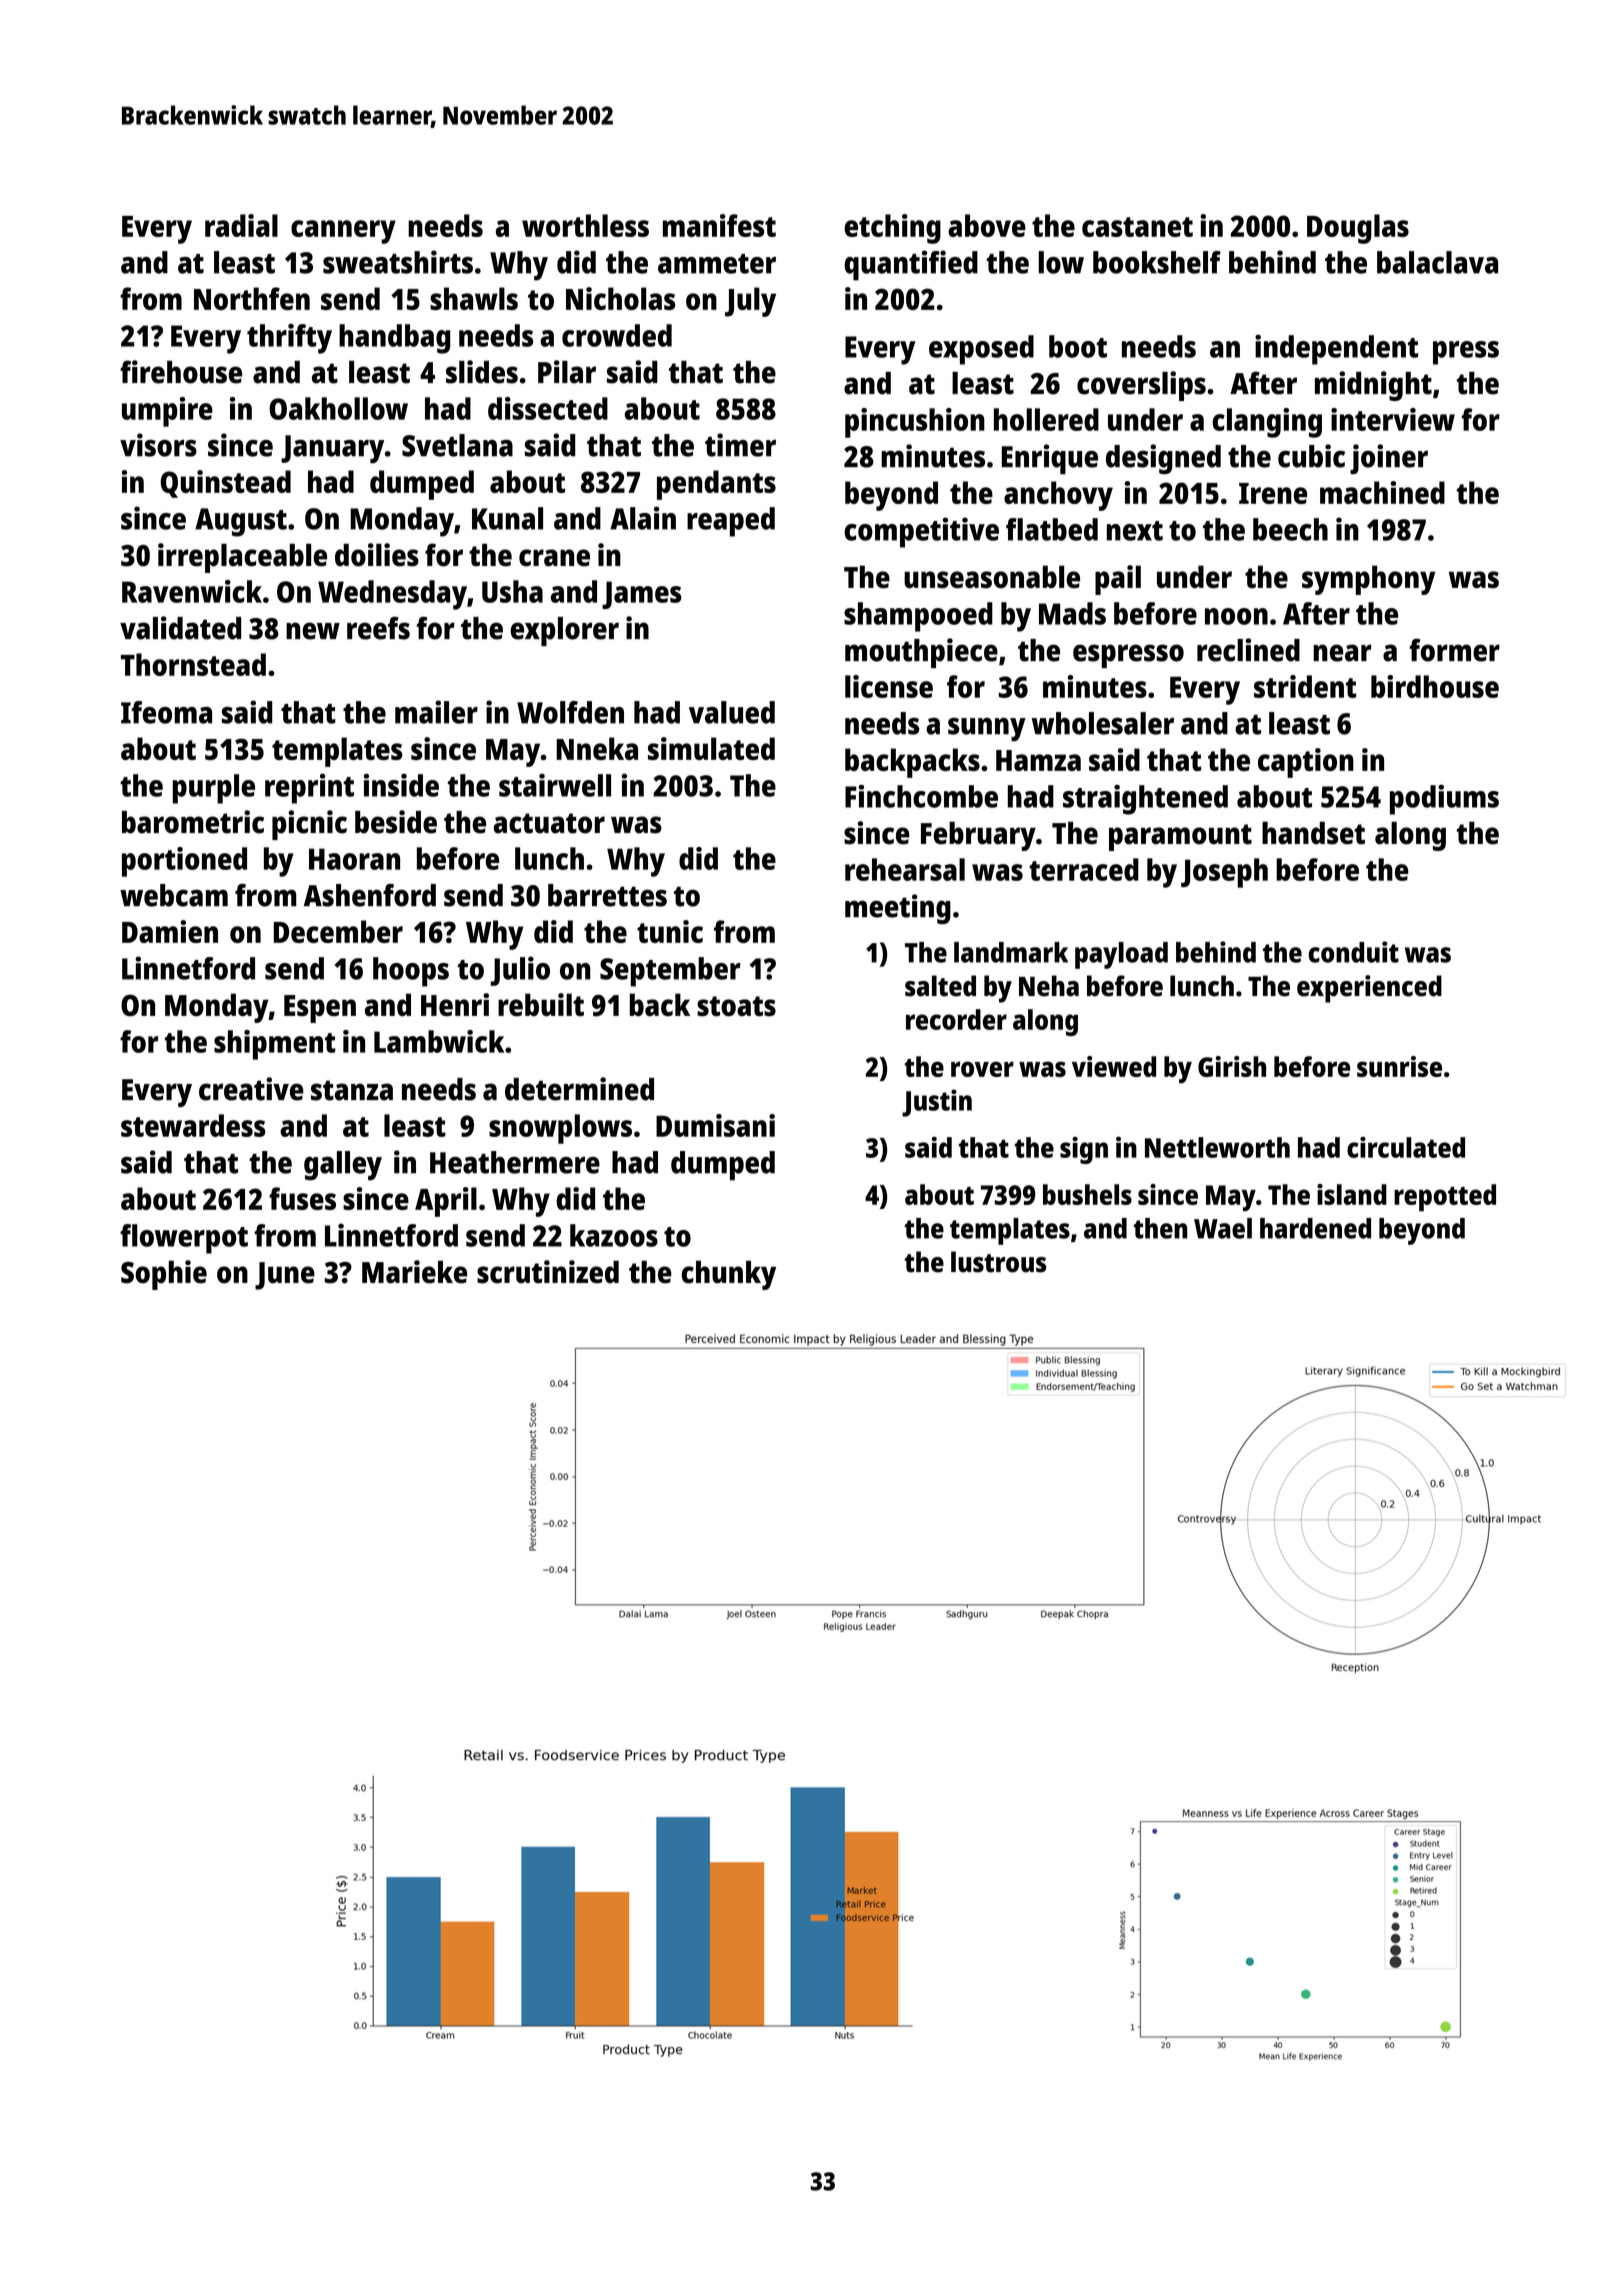 This screenshot has height=2292, width=1620. I want to click on James, so click(642, 595).
